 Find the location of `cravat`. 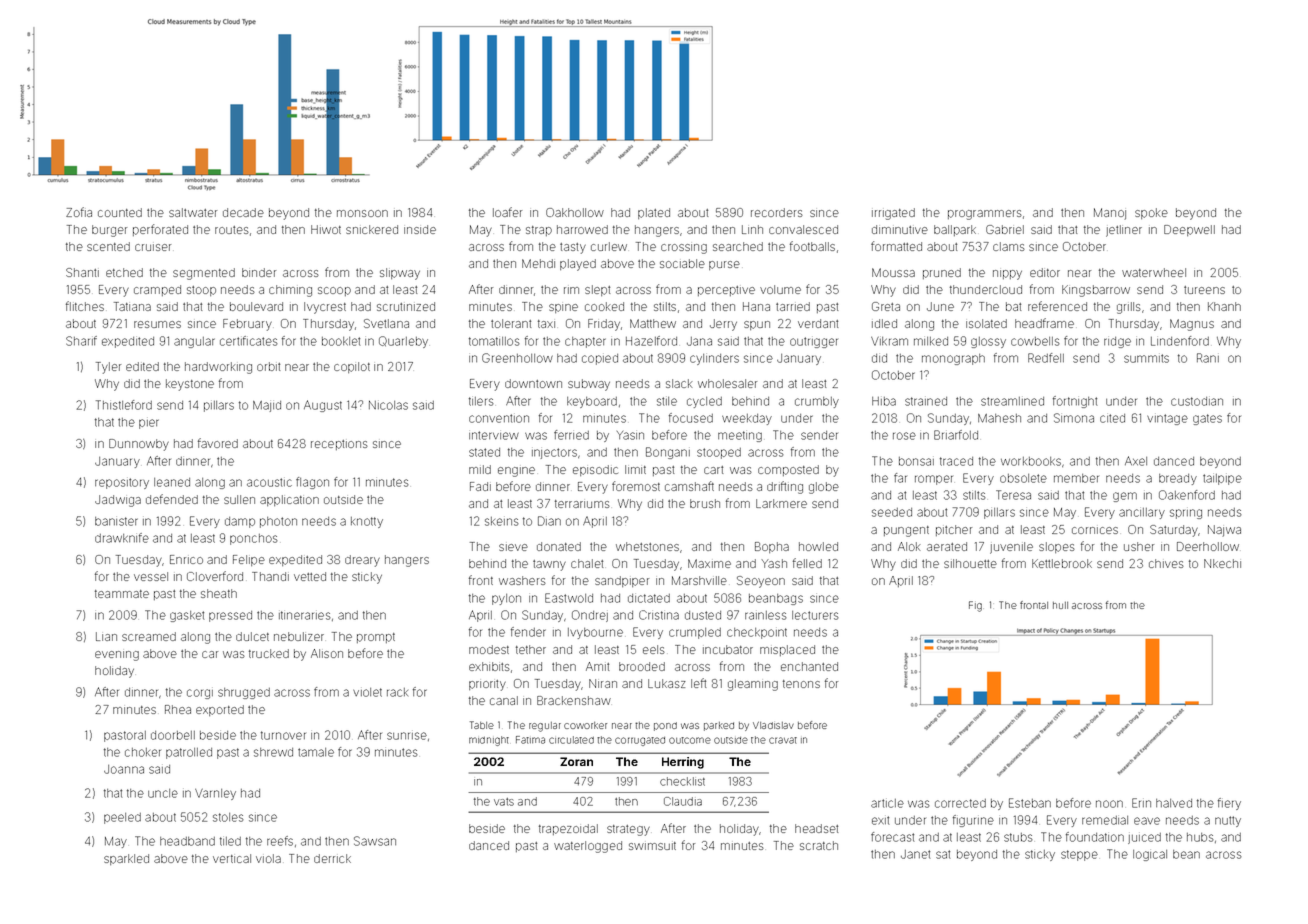

cravat is located at coordinates (783, 740).
